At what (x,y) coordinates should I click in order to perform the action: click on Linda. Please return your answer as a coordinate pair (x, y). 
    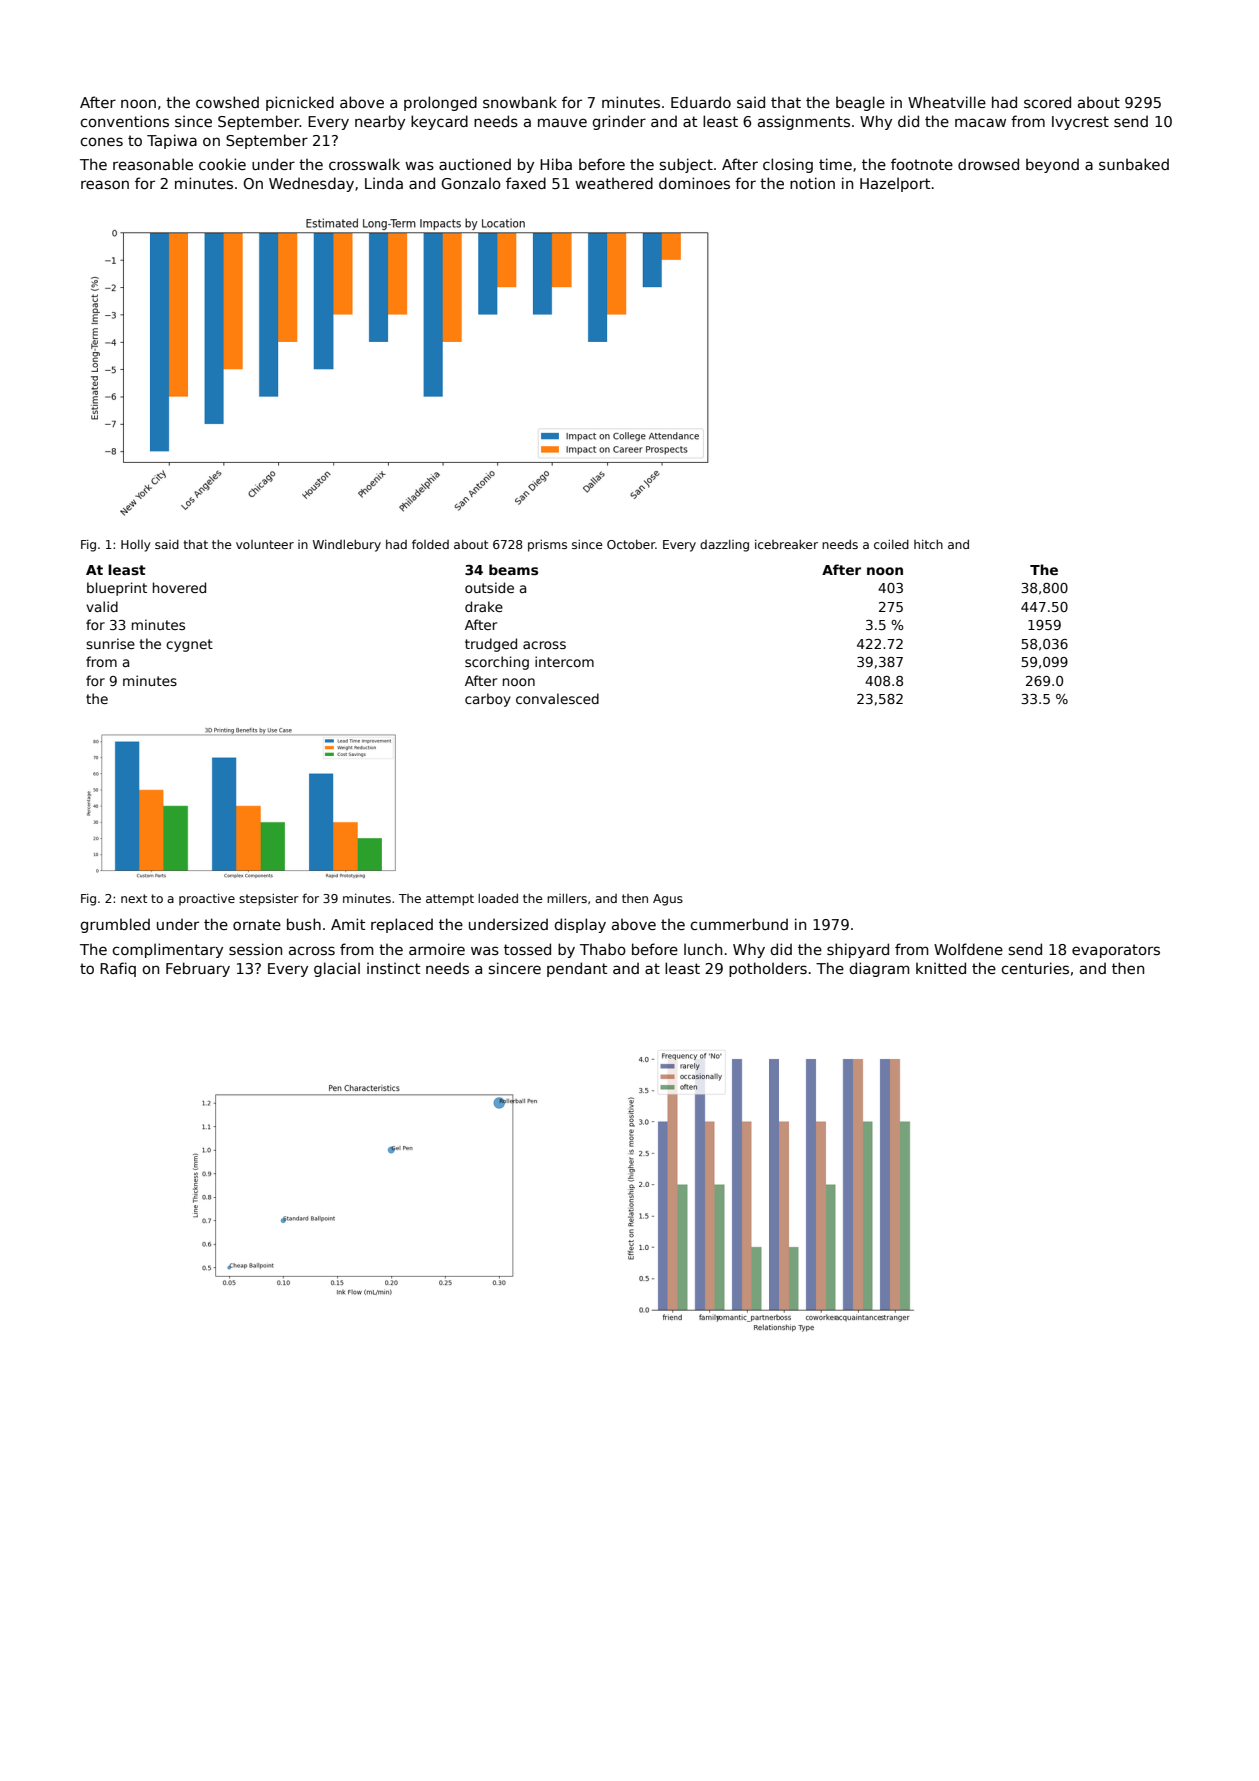
    Looking at the image, I should click on (384, 183).
